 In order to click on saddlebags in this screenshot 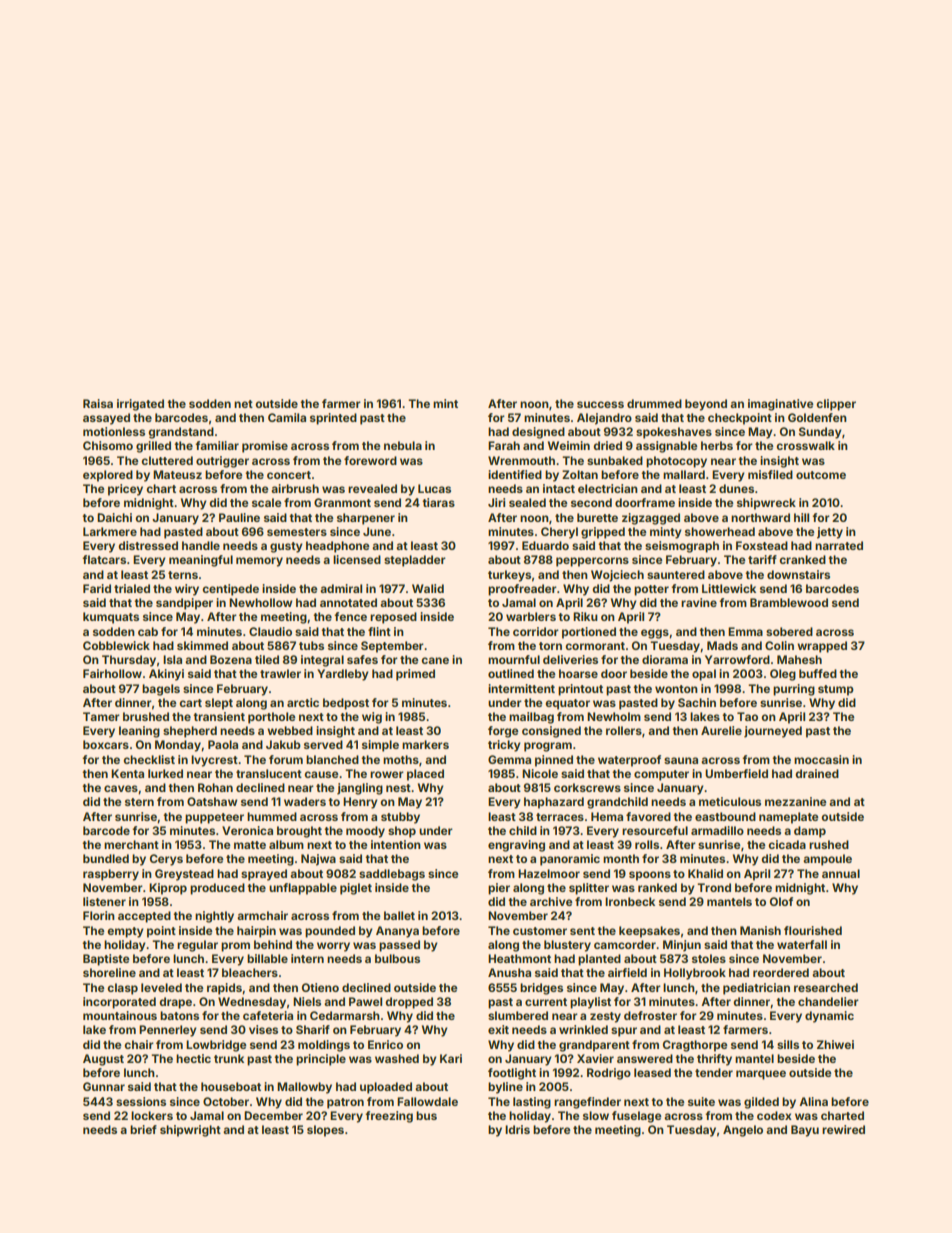, I will do `click(392, 875)`.
